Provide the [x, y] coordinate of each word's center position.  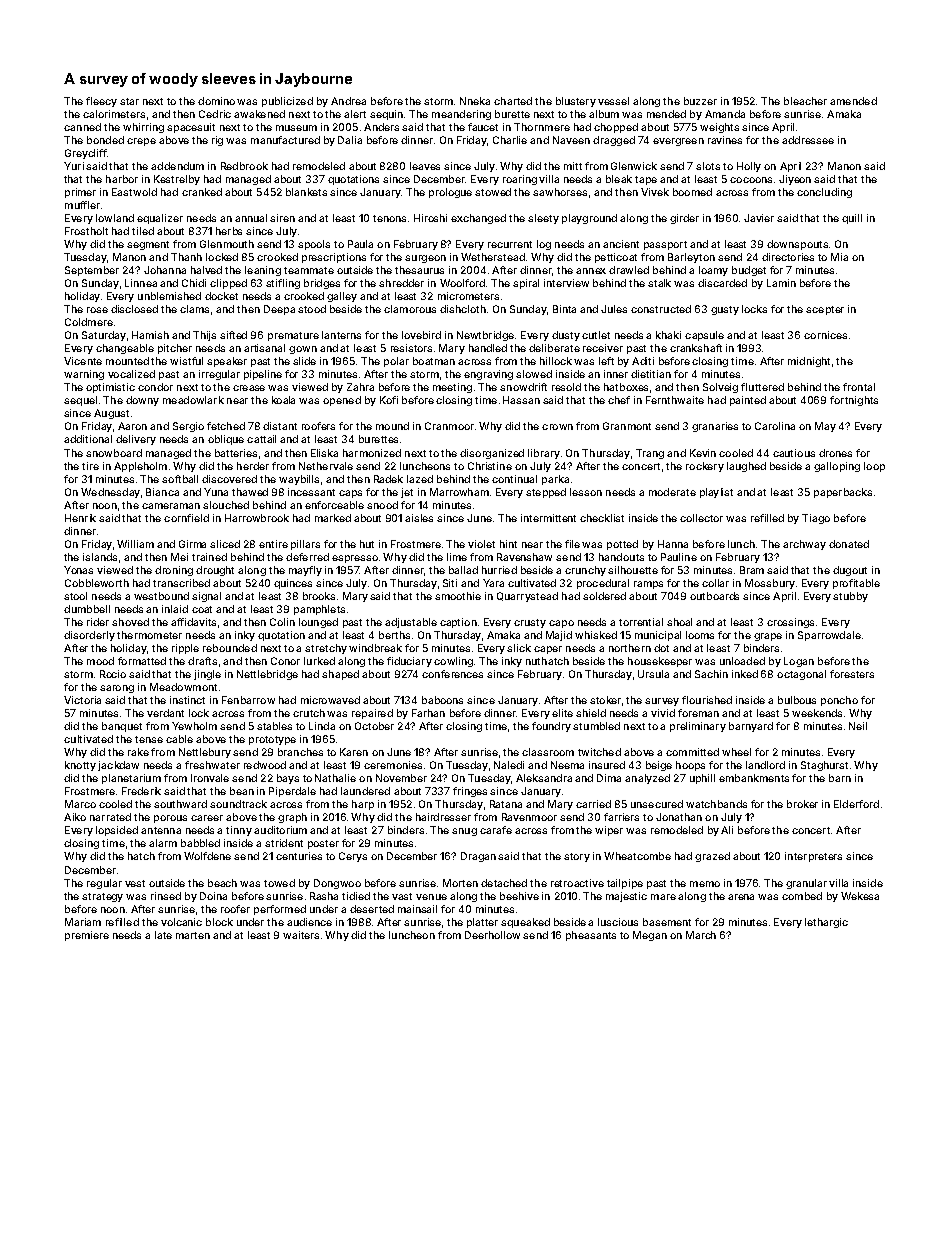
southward [180, 804]
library [544, 454]
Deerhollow [492, 935]
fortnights [854, 401]
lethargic [826, 923]
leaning [263, 271]
